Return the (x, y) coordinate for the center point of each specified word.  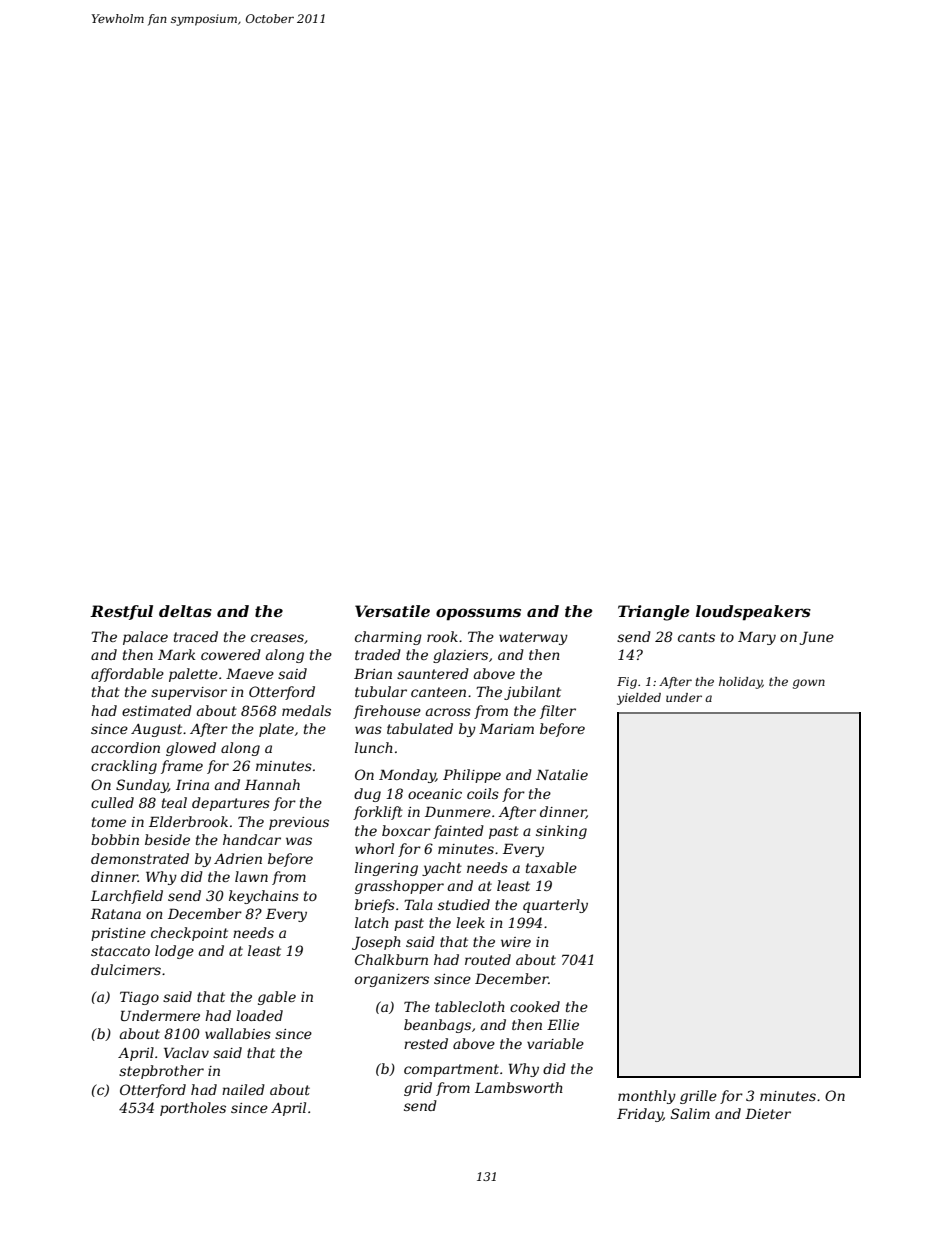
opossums (478, 614)
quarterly (555, 906)
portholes (193, 1109)
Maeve (250, 674)
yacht (442, 869)
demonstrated (140, 858)
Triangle (653, 613)
